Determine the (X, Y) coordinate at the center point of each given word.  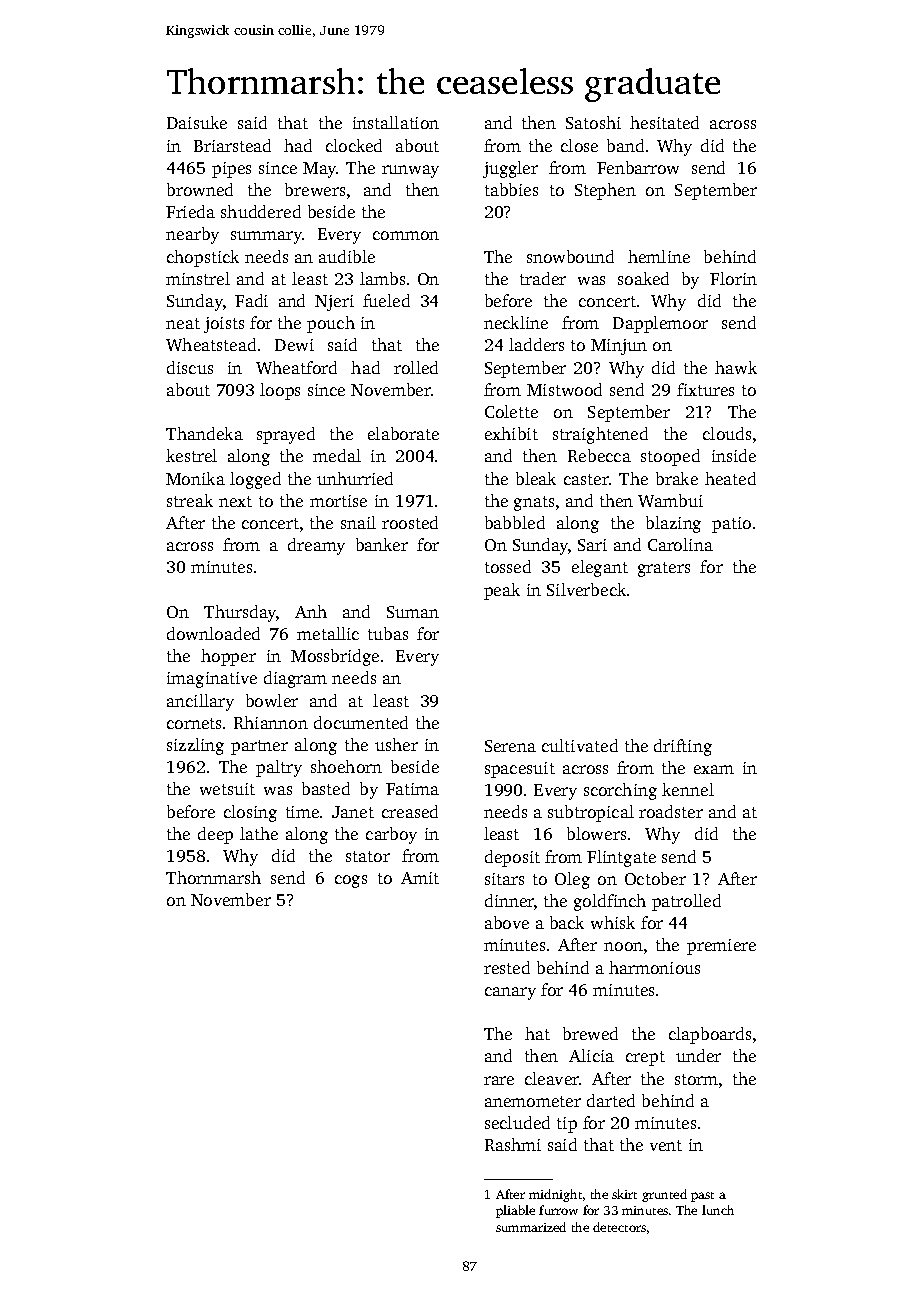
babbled (515, 522)
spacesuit (520, 770)
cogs (351, 881)
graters (664, 569)
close (579, 145)
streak (190, 500)
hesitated (664, 122)
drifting (683, 747)
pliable (515, 1211)
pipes (231, 170)
